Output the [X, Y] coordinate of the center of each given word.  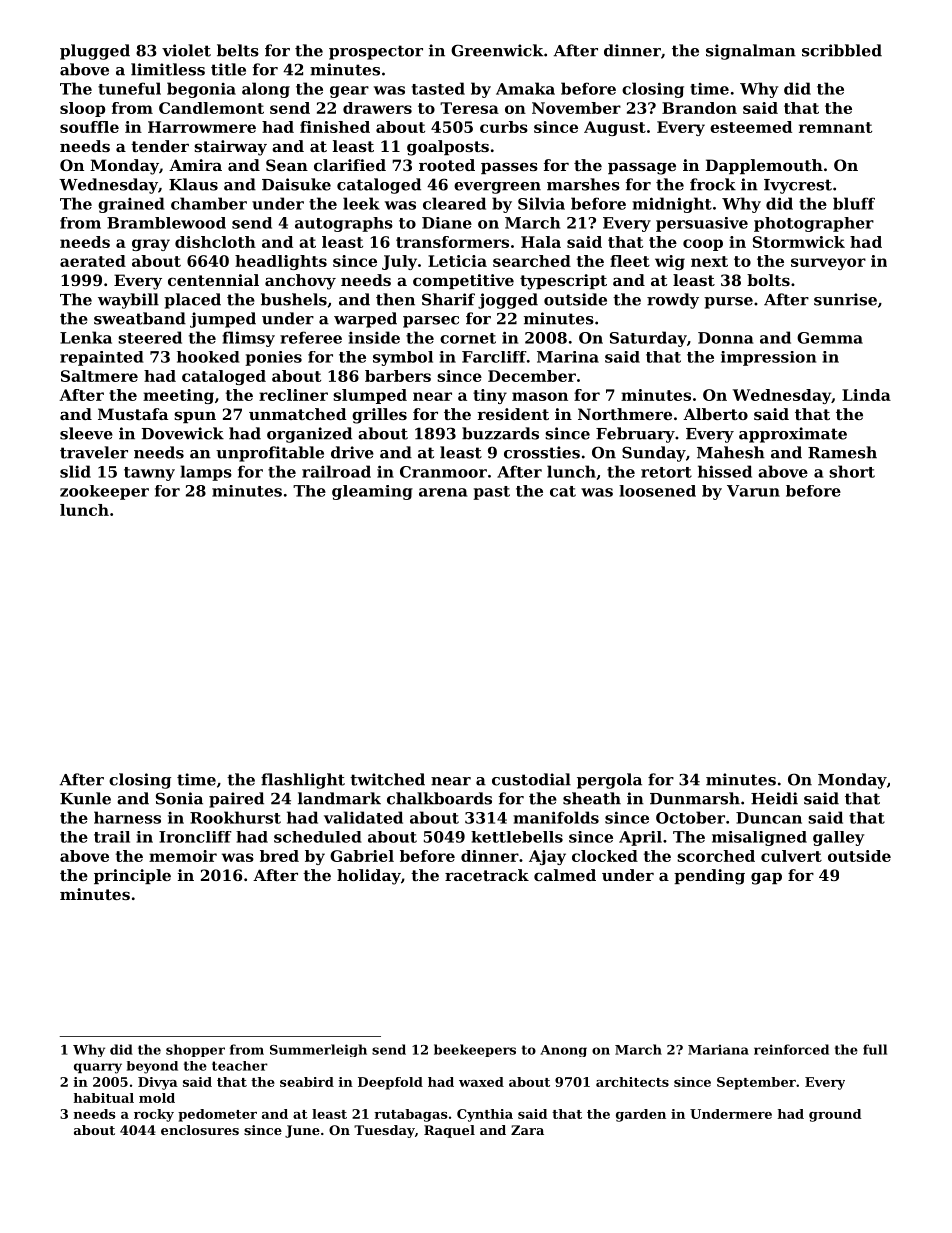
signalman [751, 52]
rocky [154, 1115]
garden [641, 1115]
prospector [376, 52]
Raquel [449, 1131]
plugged [95, 52]
